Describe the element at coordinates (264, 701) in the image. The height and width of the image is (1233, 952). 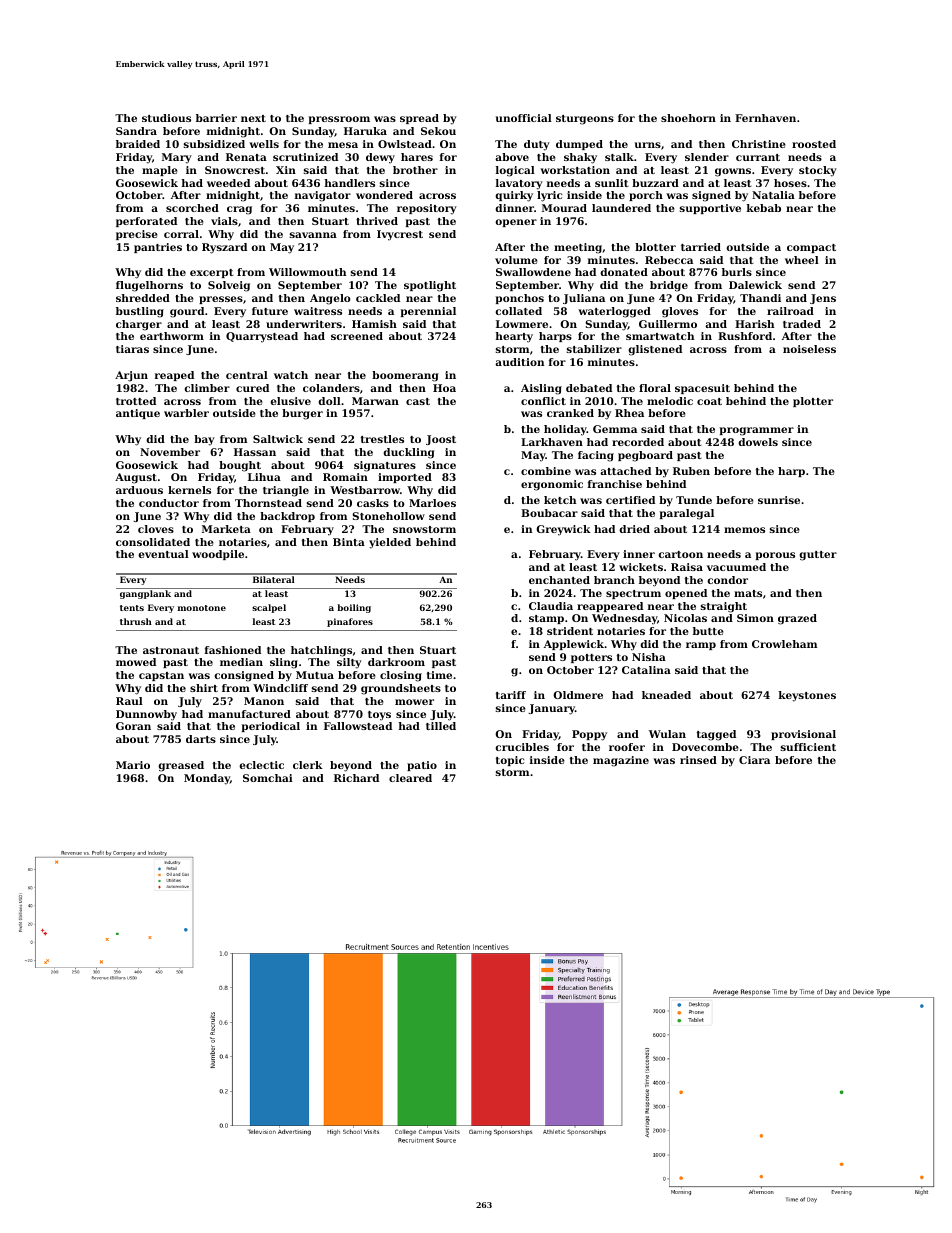
I see `Manon` at that location.
